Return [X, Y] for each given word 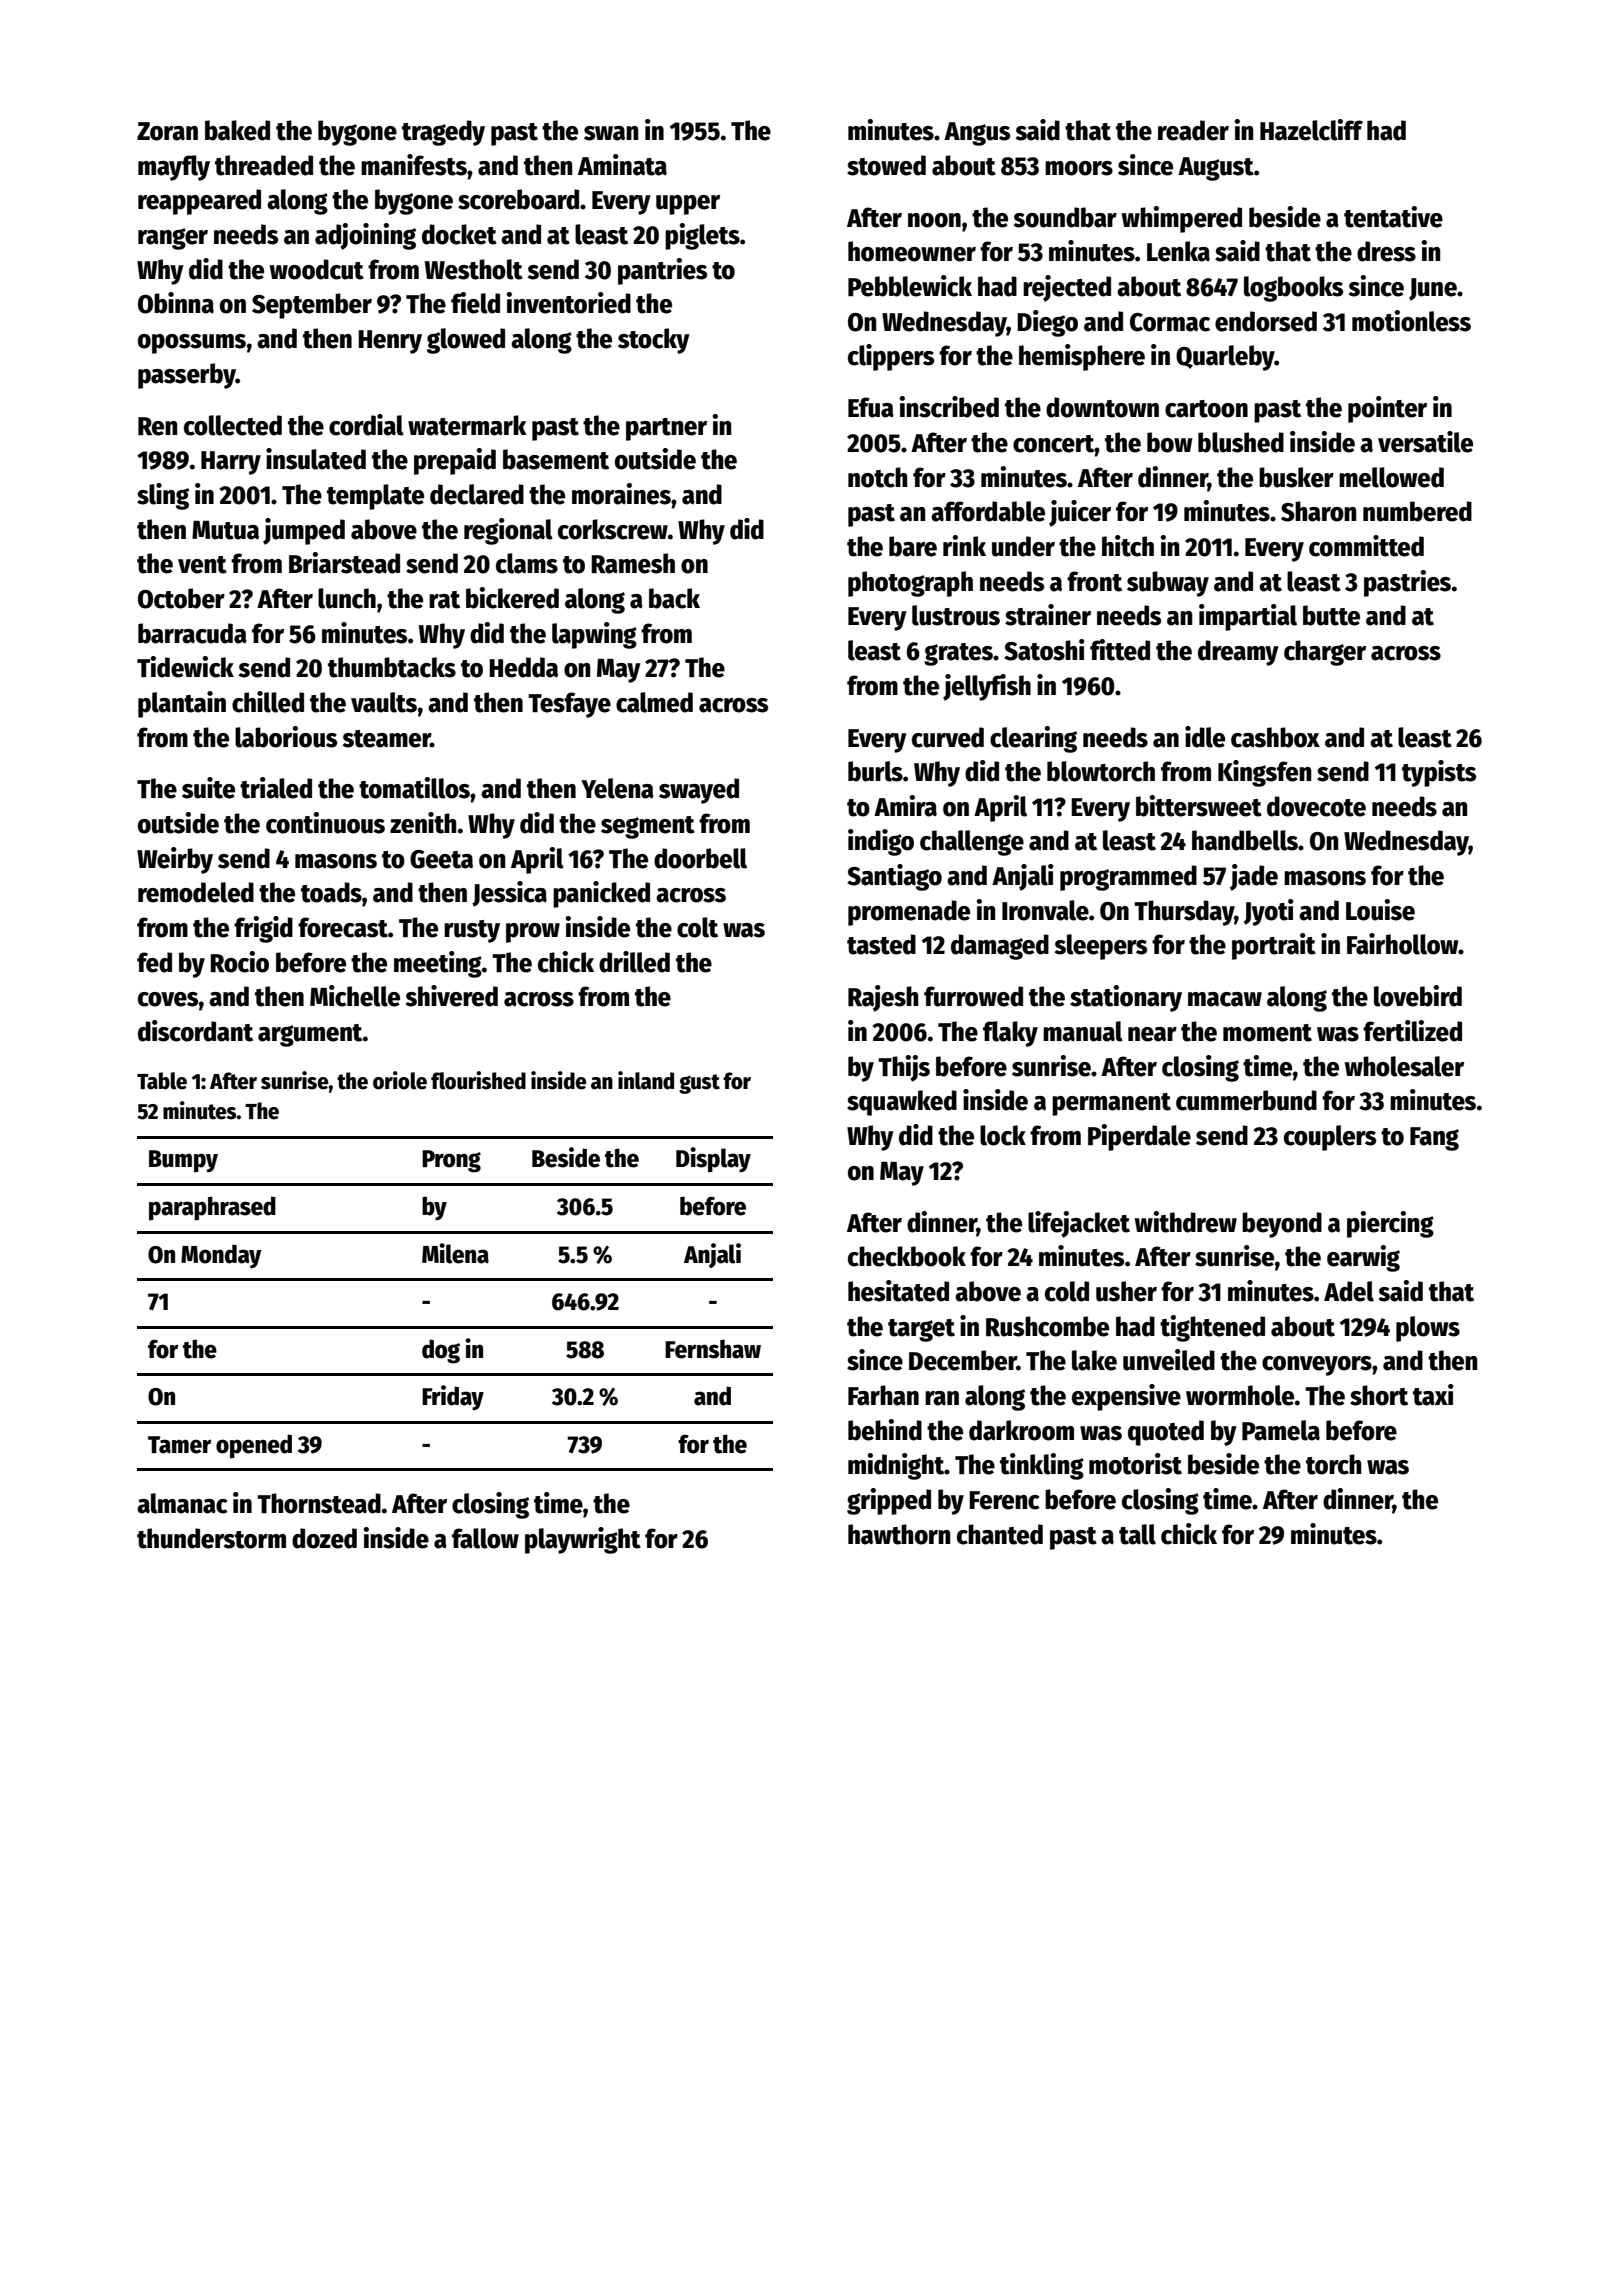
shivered [452, 996]
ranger [173, 239]
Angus [977, 134]
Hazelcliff [1311, 130]
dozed [324, 1538]
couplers [1330, 1138]
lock [1003, 1135]
